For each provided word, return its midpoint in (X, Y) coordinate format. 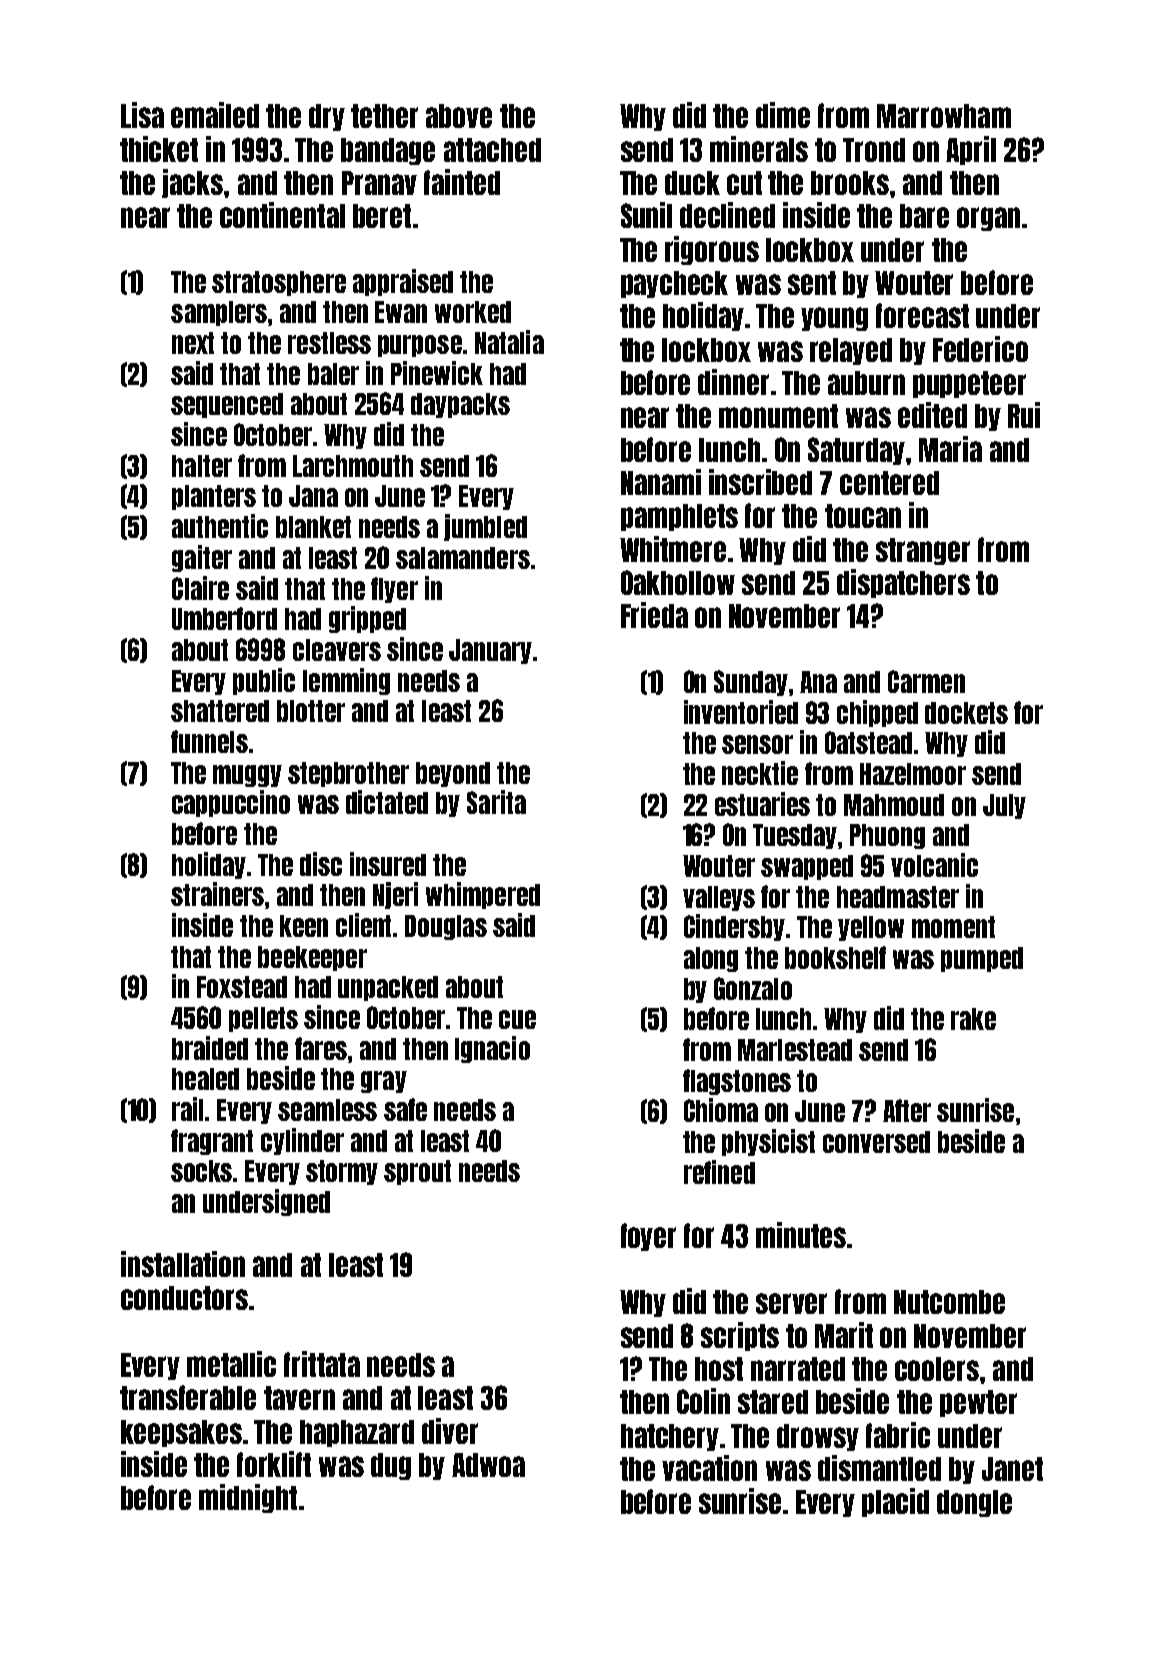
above (459, 116)
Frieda (654, 615)
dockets (966, 713)
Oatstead (868, 742)
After (907, 1110)
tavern (299, 1398)
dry (327, 117)
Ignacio (492, 1049)
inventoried (741, 712)
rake (973, 1019)
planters (214, 497)
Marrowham (944, 116)
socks (202, 1171)
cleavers (337, 650)
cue (517, 1019)
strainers (217, 894)
